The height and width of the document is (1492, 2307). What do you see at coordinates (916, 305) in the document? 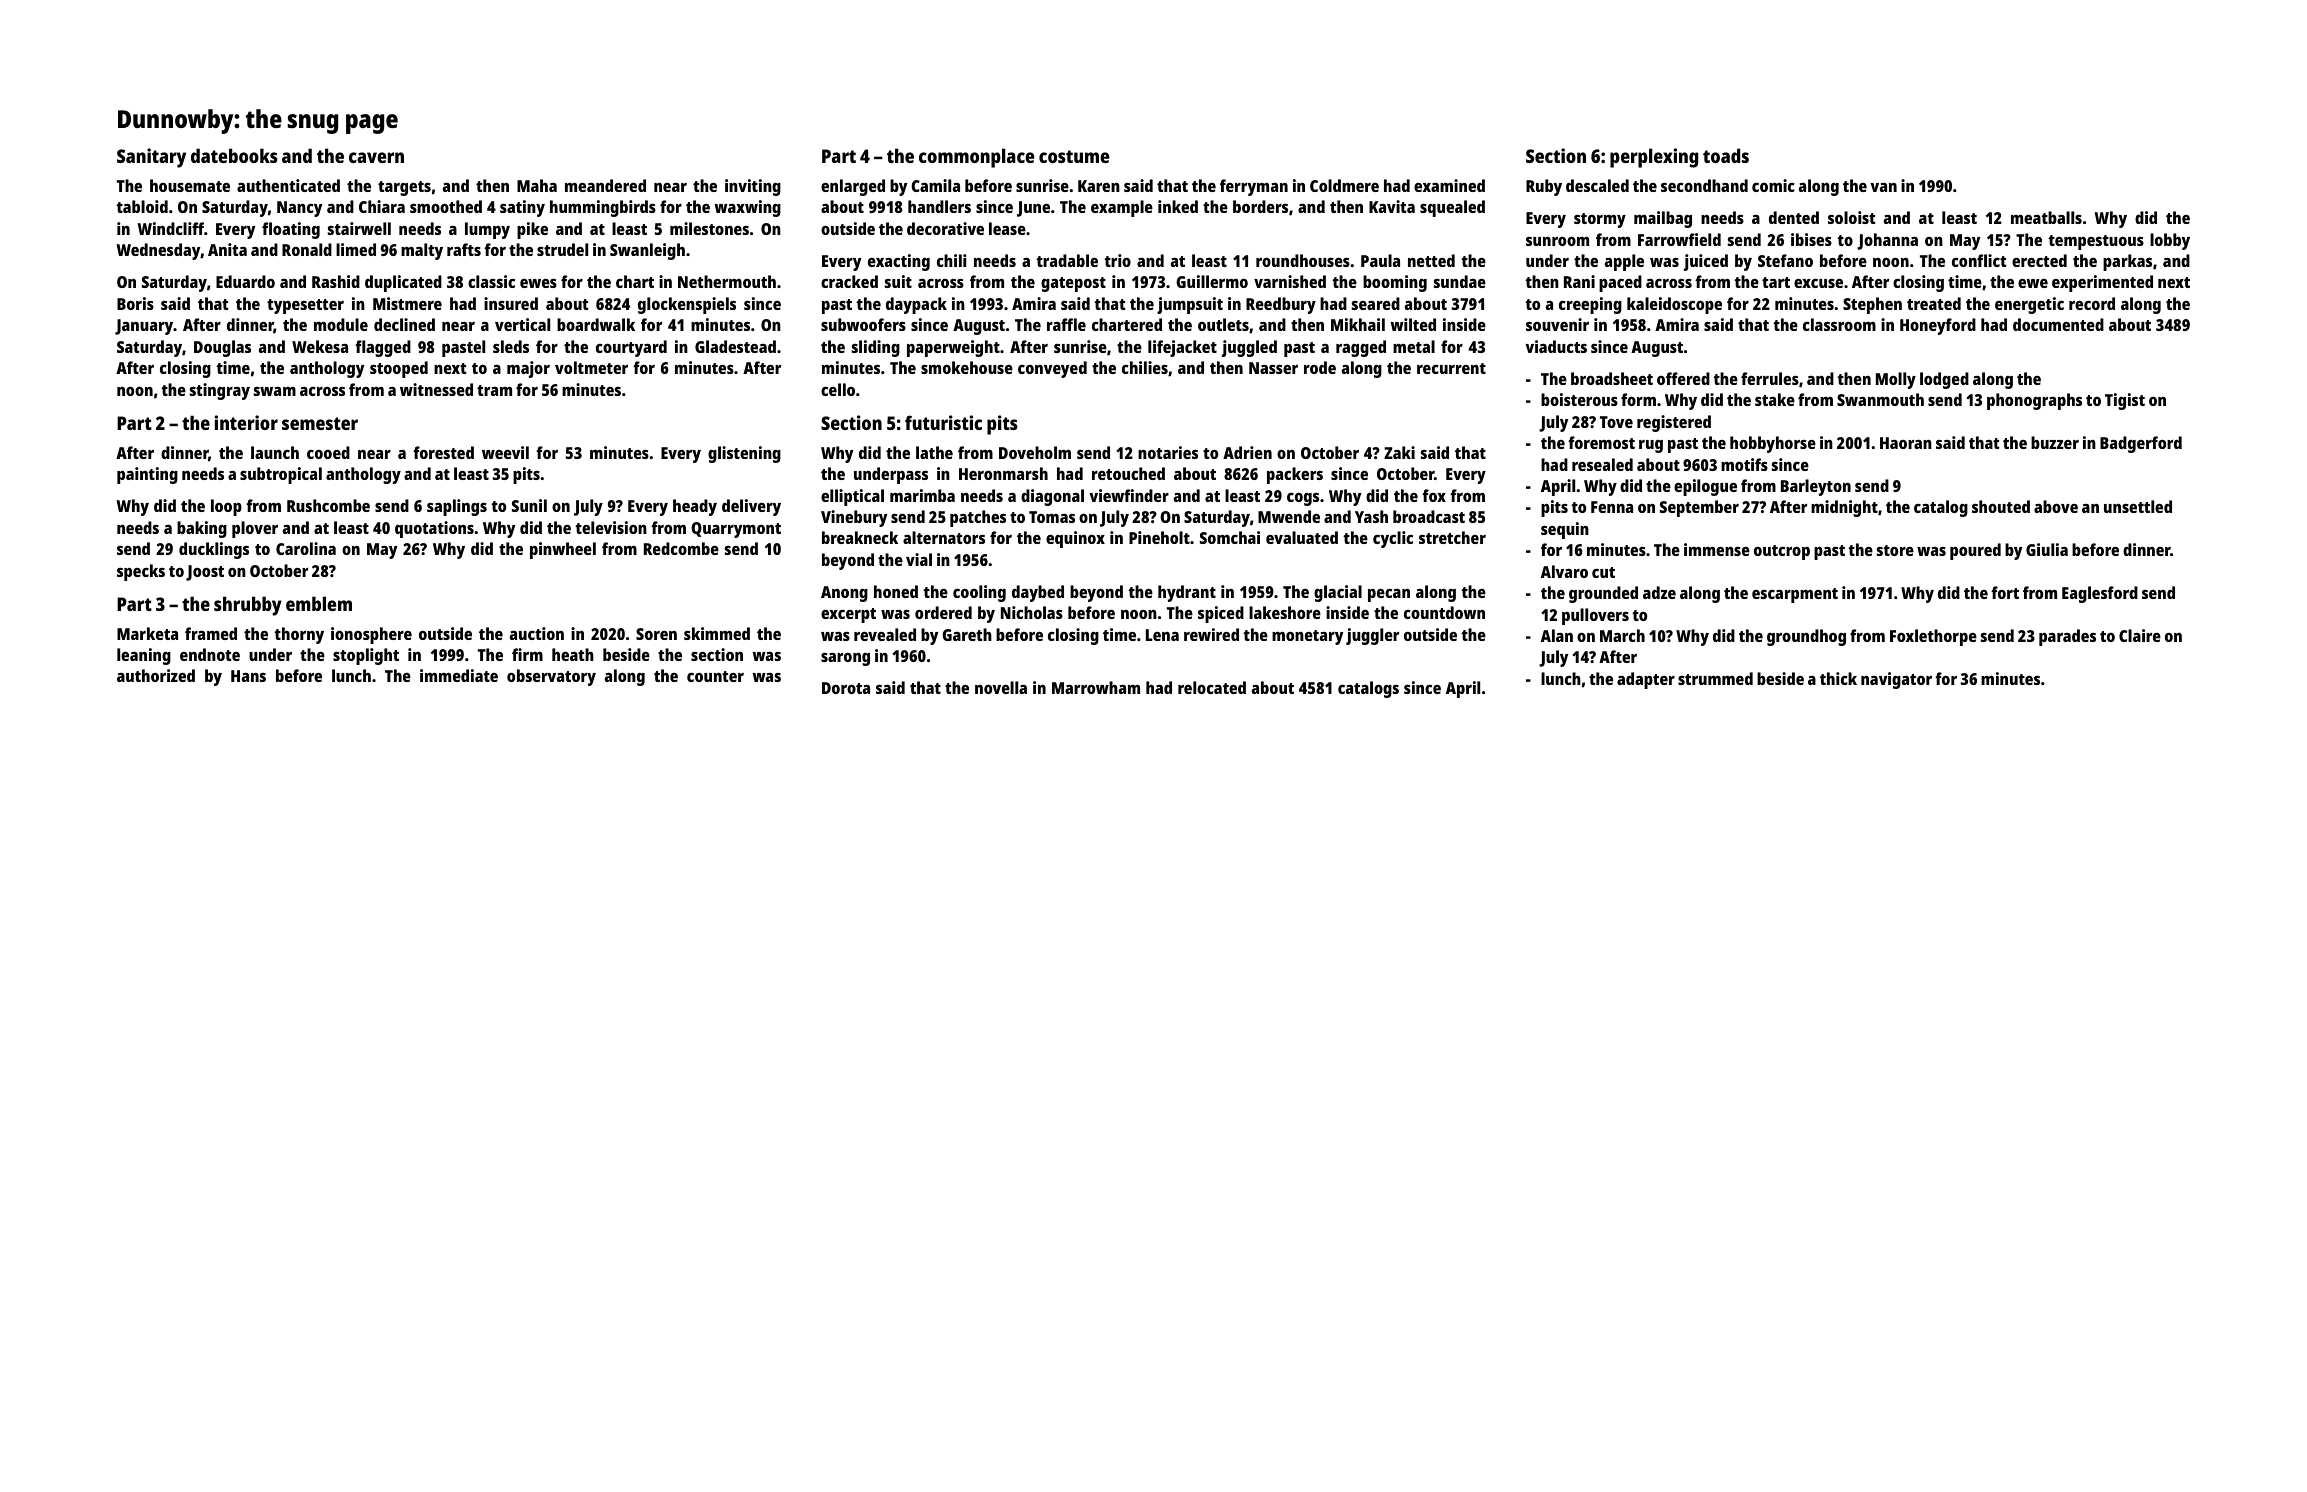
I see `daypack` at bounding box center [916, 305].
